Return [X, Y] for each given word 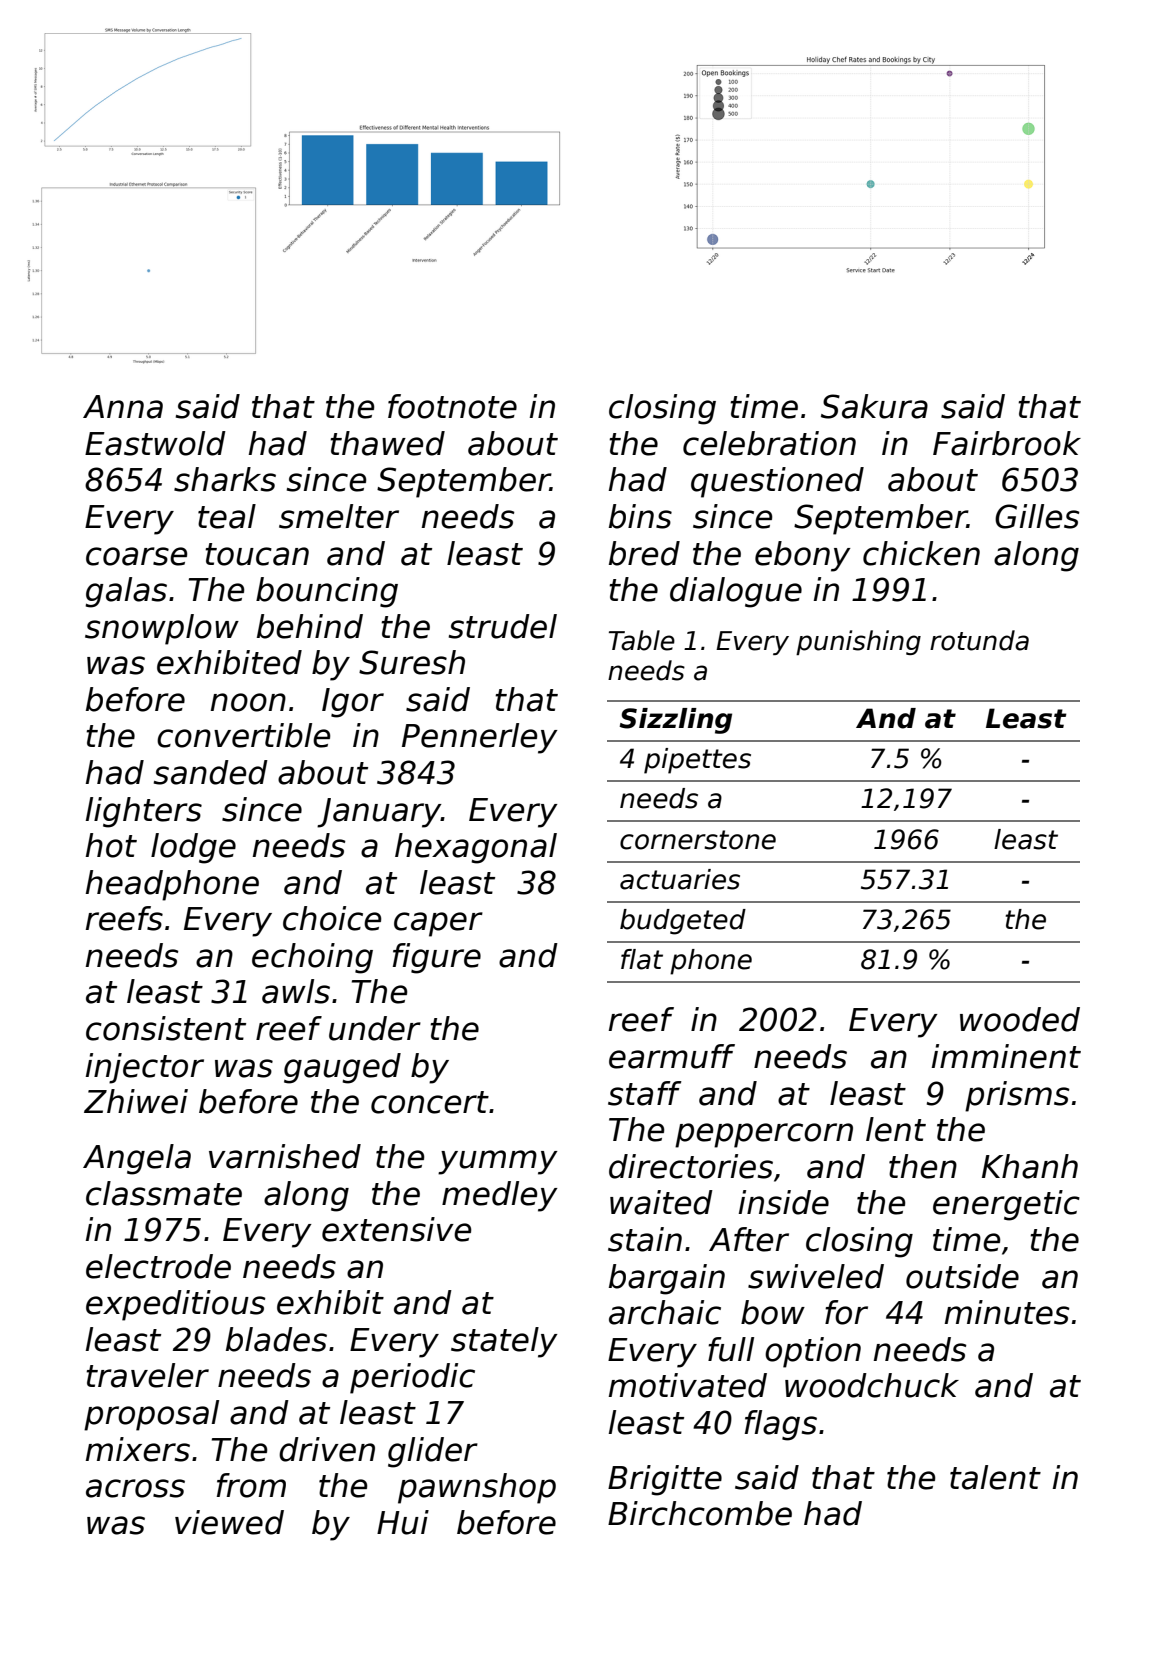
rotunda [979, 640]
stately [504, 1342]
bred [644, 553]
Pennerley [480, 738]
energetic [1006, 1205]
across [135, 1488]
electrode [158, 1266]
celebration [769, 443]
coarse [136, 556]
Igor [353, 703]
